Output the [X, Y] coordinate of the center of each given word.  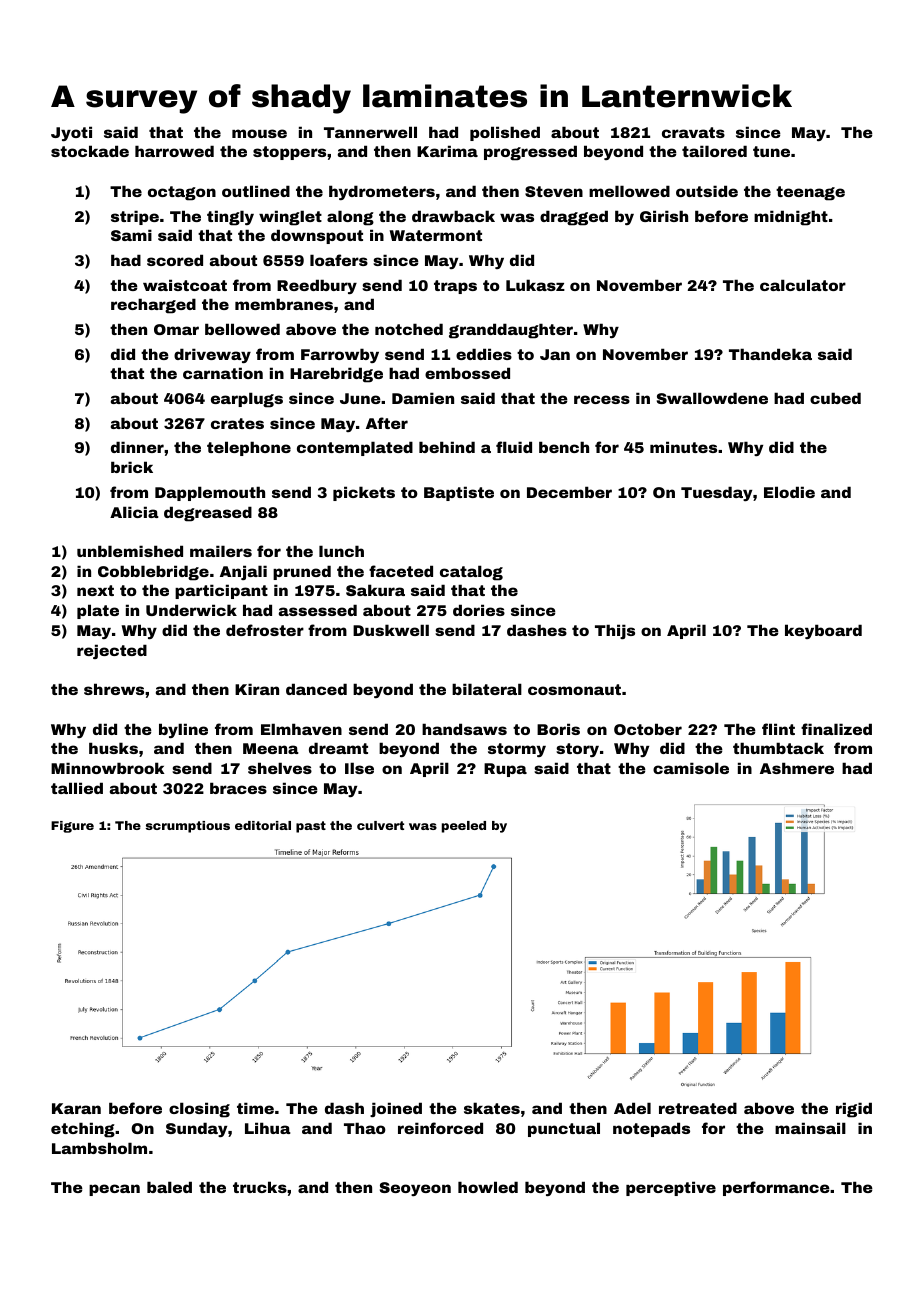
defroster [265, 630]
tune [771, 151]
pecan [114, 1190]
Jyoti [71, 133]
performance [776, 1188]
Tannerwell [370, 132]
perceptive [671, 1188]
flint [778, 729]
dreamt [338, 748]
